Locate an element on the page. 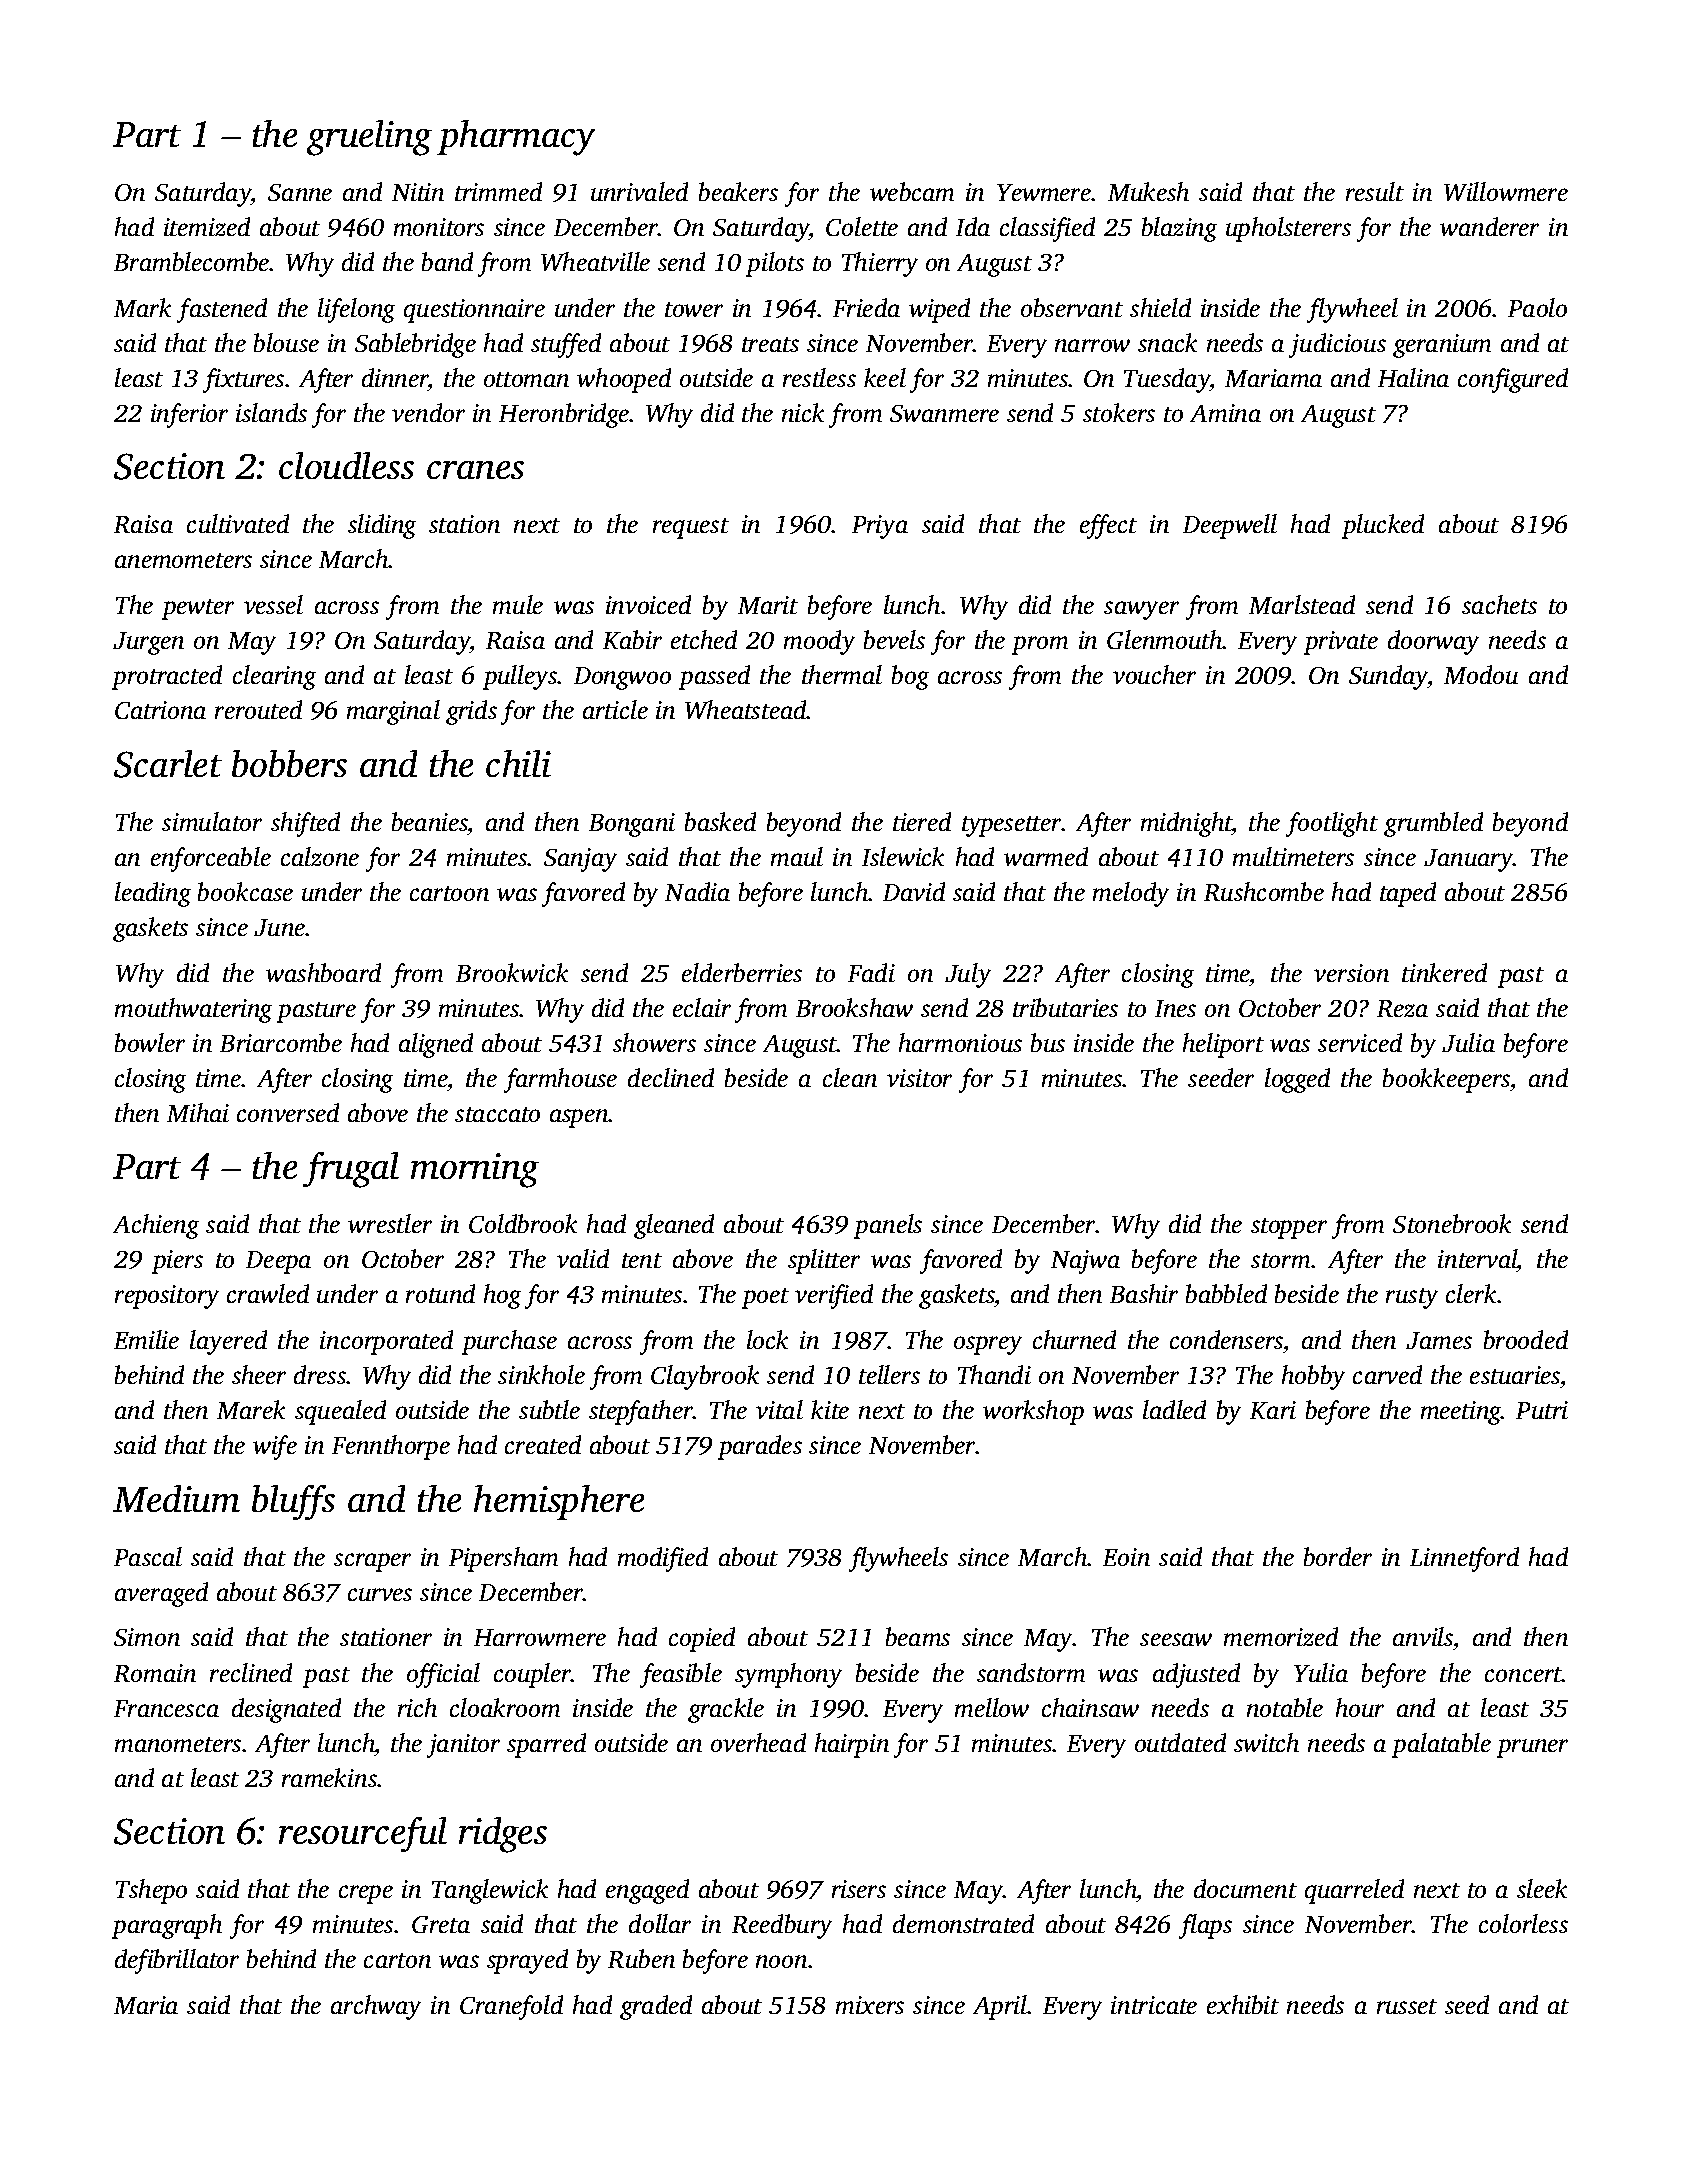  Cranefold is located at coordinates (511, 2007).
